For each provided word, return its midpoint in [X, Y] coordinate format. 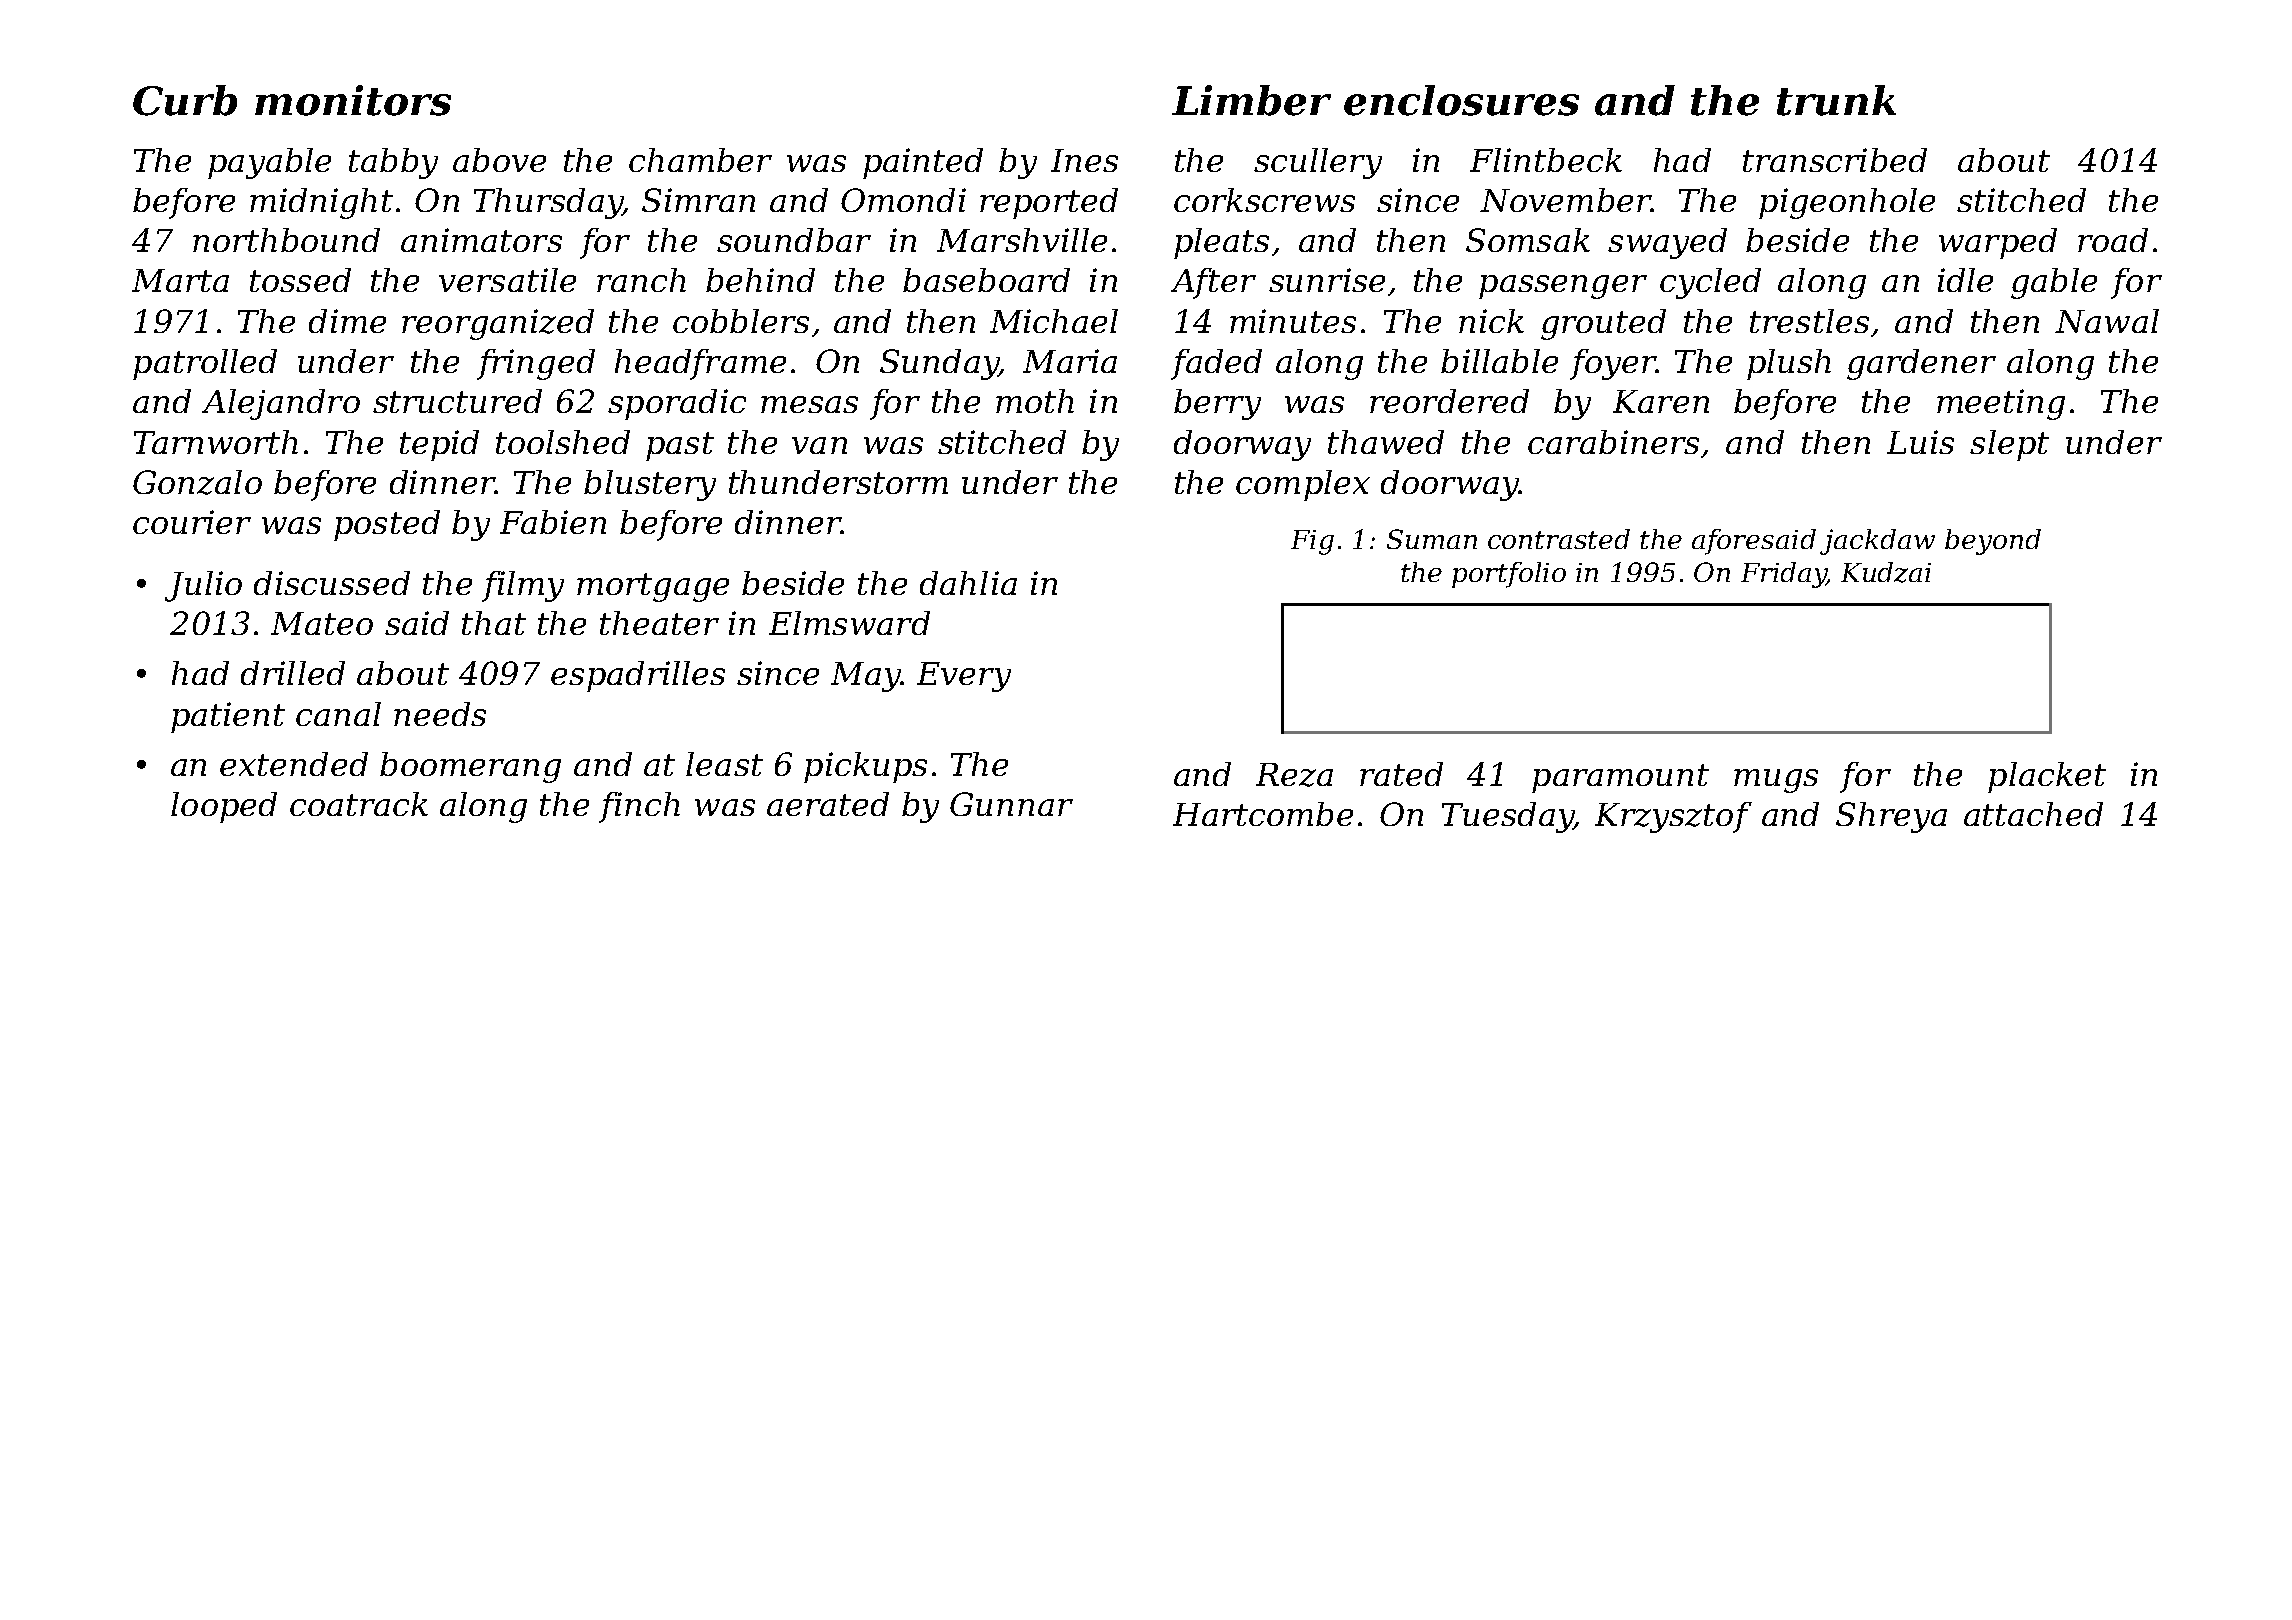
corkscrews [1264, 200]
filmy [523, 586]
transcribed [1835, 160]
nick [1491, 321]
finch [639, 807]
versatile [507, 280]
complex [1303, 485]
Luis [1920, 442]
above [499, 160]
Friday [1784, 575]
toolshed [563, 442]
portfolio [1509, 575]
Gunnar [1011, 804]
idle [1965, 280]
